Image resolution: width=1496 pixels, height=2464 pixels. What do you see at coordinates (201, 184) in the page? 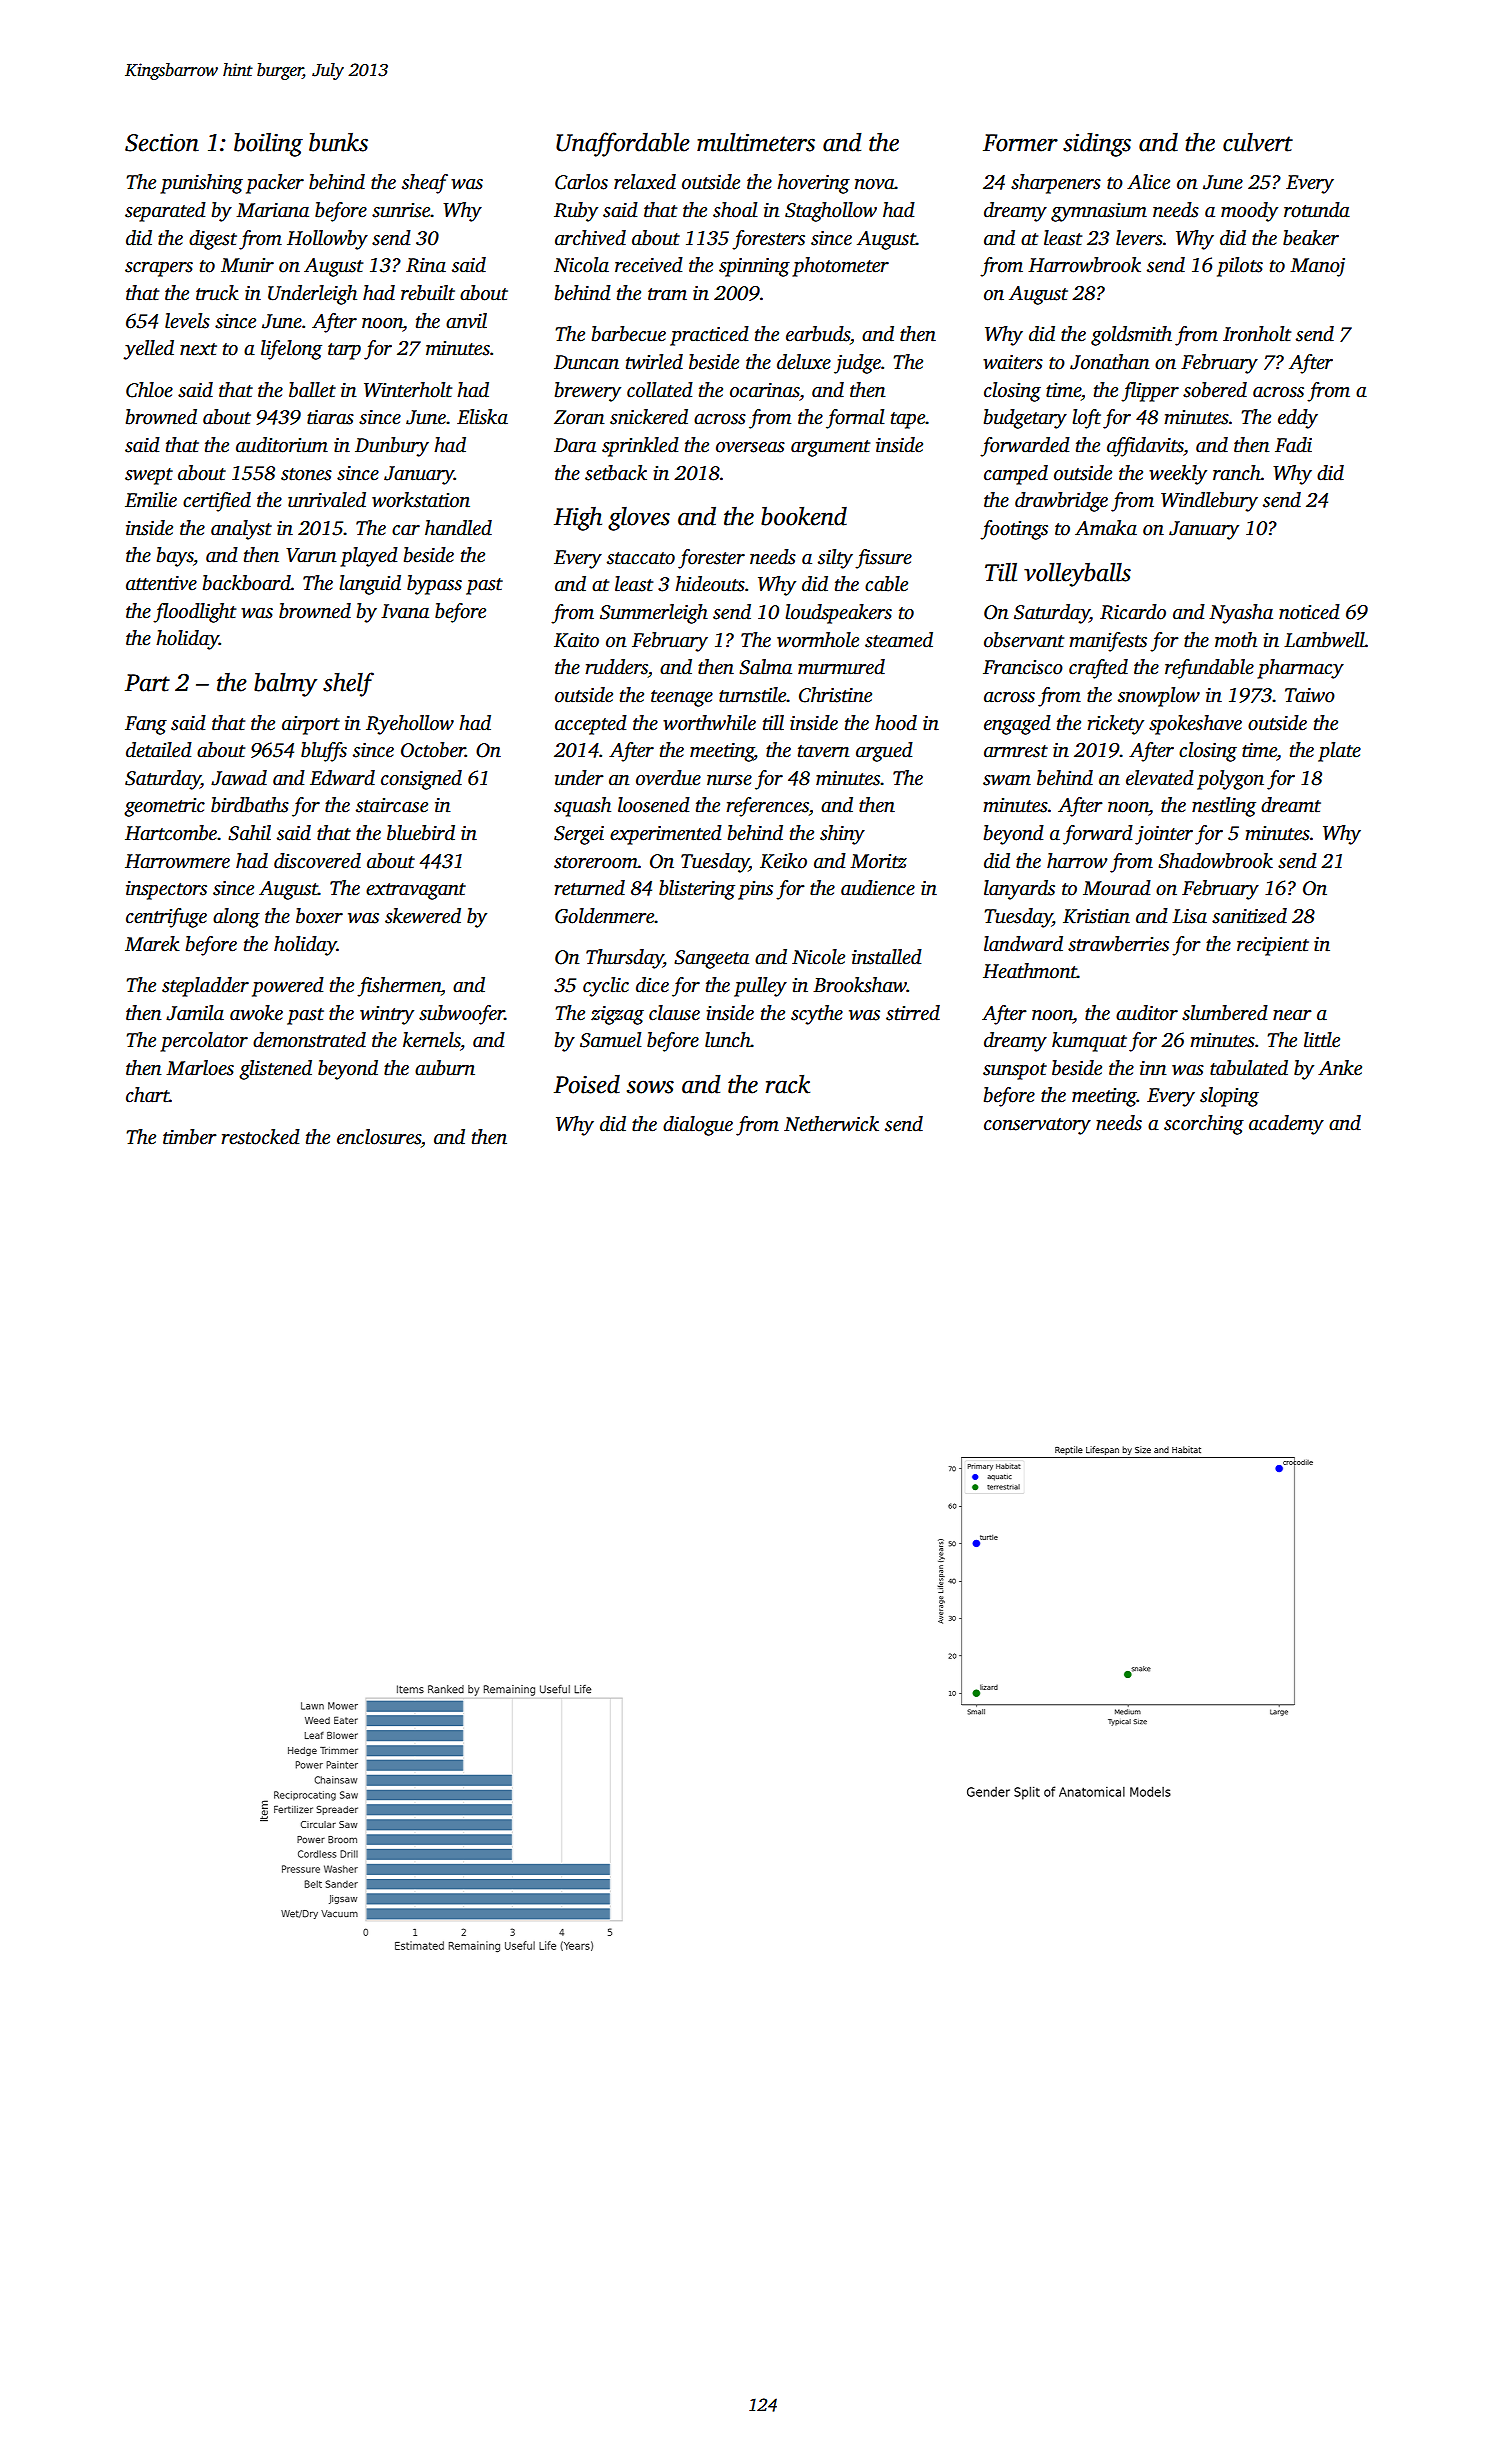
I see `punishing` at bounding box center [201, 184].
